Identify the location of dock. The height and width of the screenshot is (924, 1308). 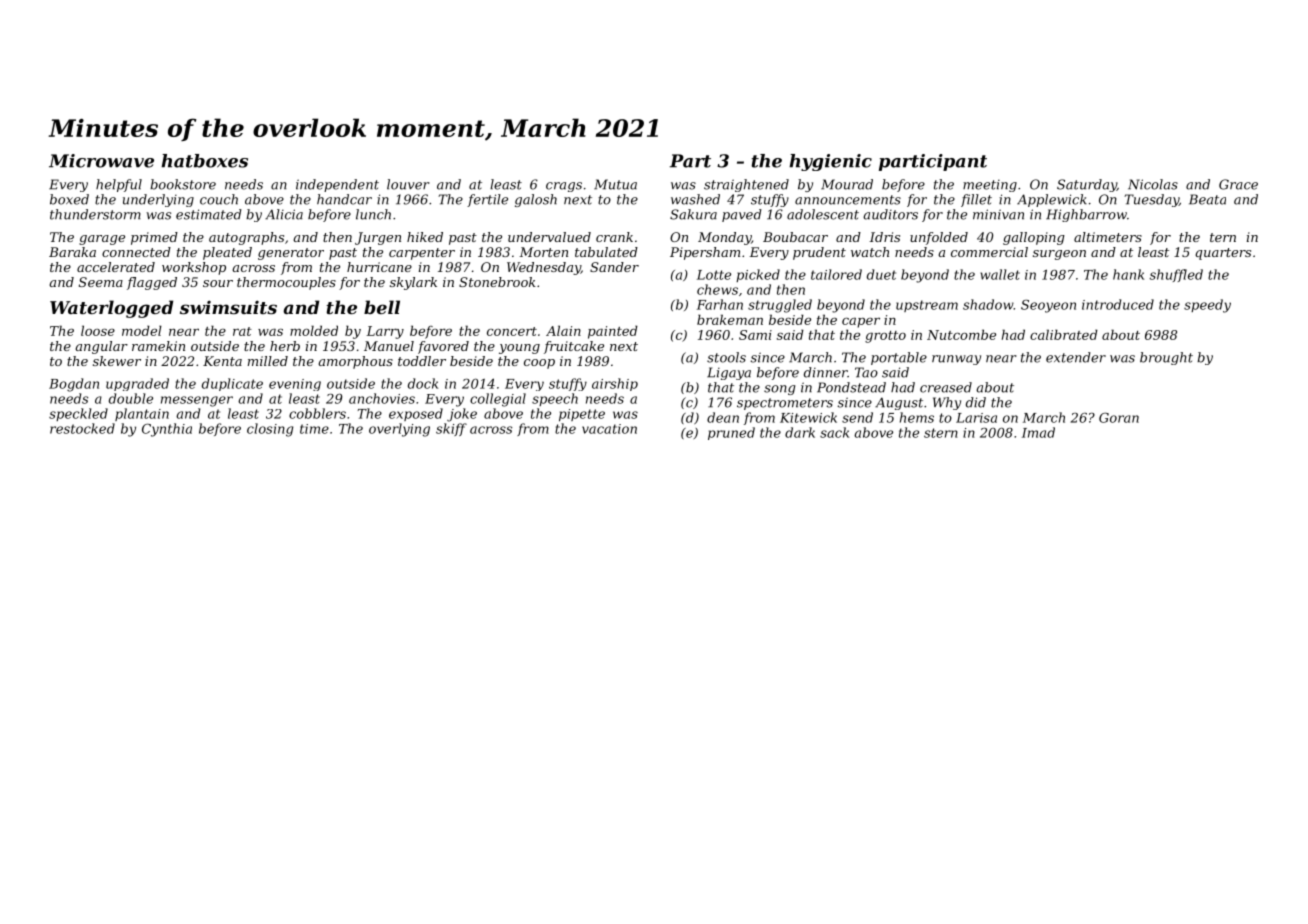
(423, 383).
